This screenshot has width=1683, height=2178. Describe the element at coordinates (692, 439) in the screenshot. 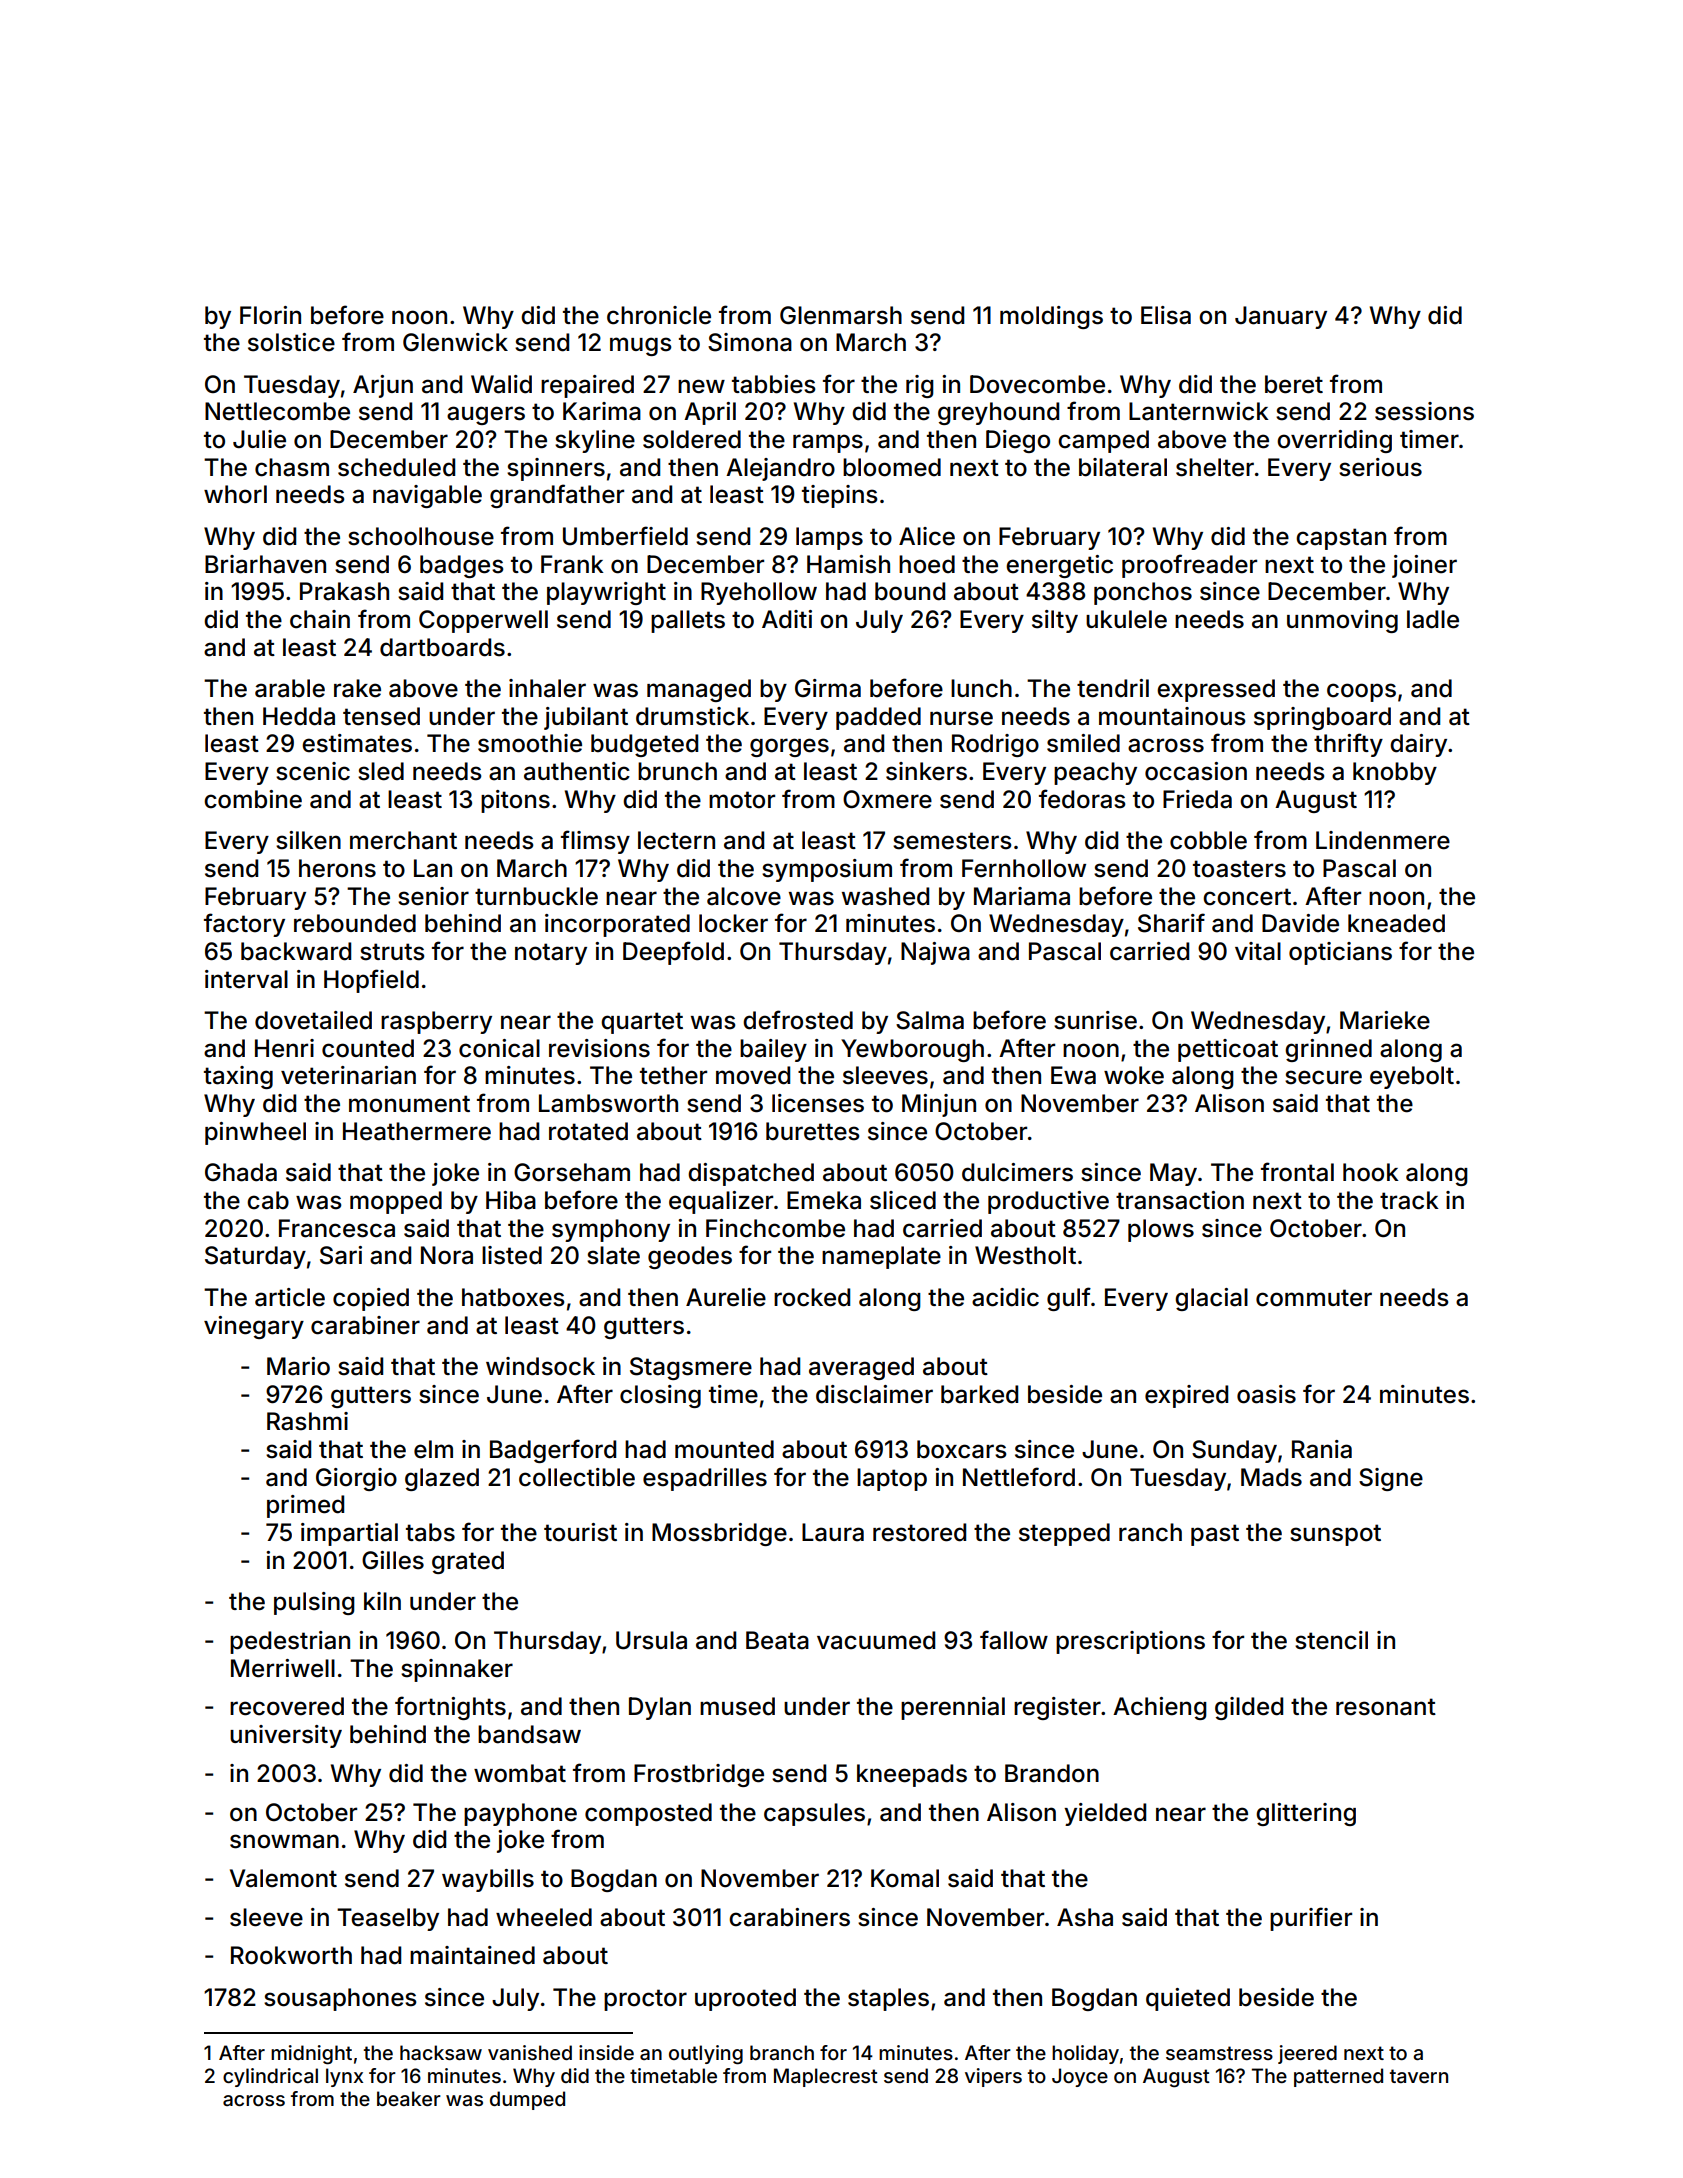

I see `soldered` at that location.
